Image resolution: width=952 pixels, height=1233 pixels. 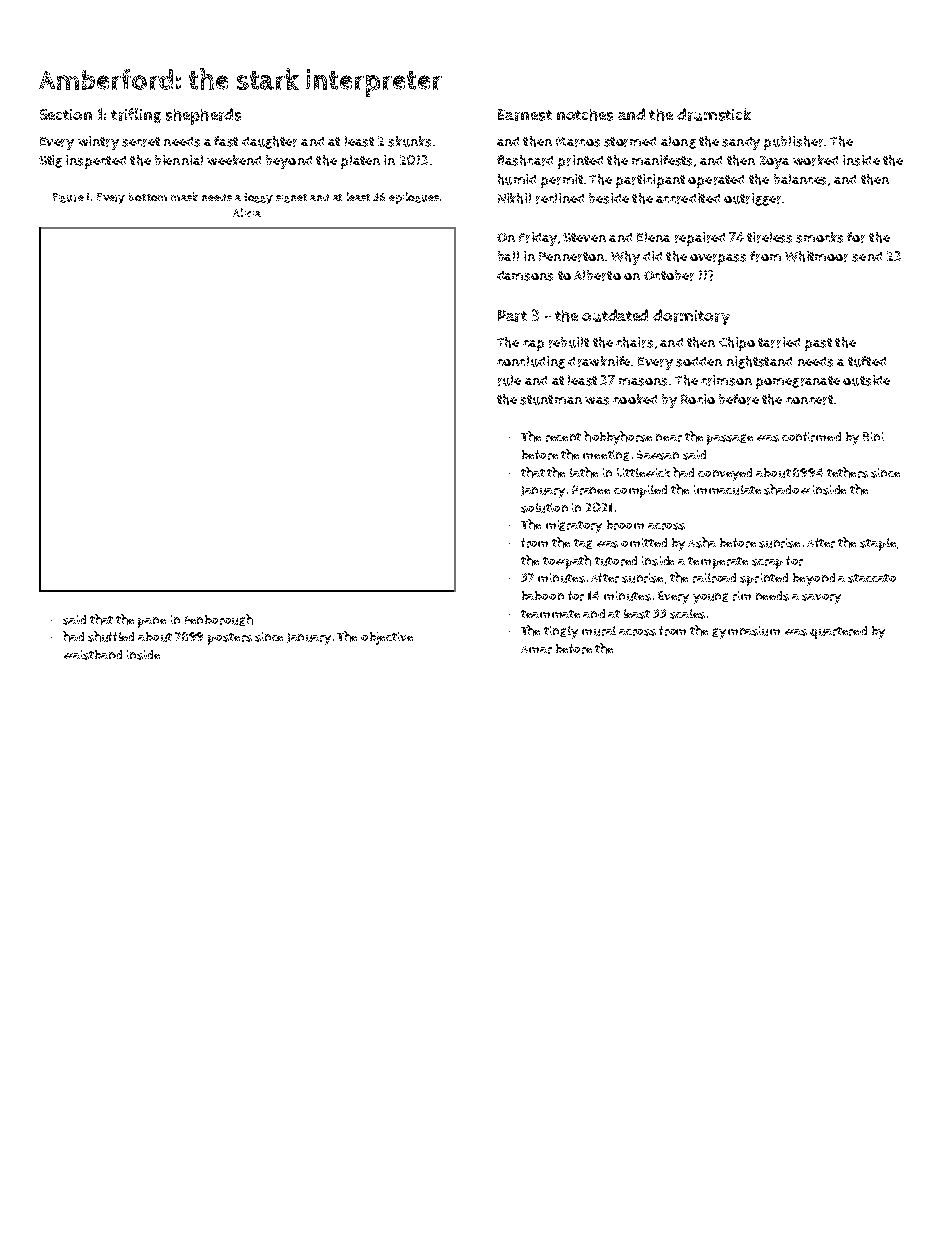 What do you see at coordinates (691, 317) in the document?
I see `dormitory` at bounding box center [691, 317].
